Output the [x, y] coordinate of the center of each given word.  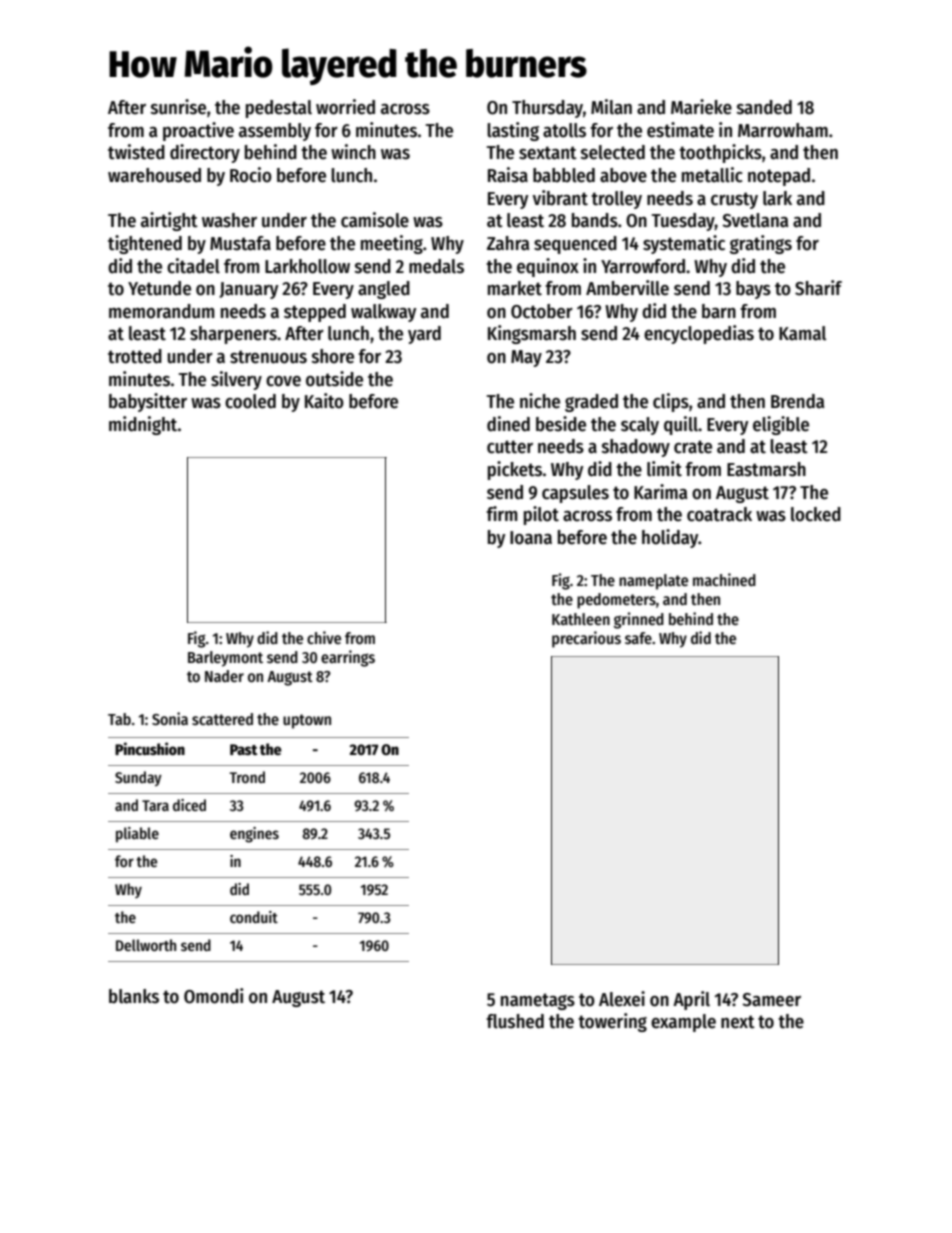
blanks [134, 996]
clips [671, 402]
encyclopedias [699, 334]
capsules [575, 494]
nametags [538, 1001]
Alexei [622, 999]
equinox [548, 267]
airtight [169, 221]
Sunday [138, 778]
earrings [348, 658]
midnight [143, 425]
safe [638, 638]
